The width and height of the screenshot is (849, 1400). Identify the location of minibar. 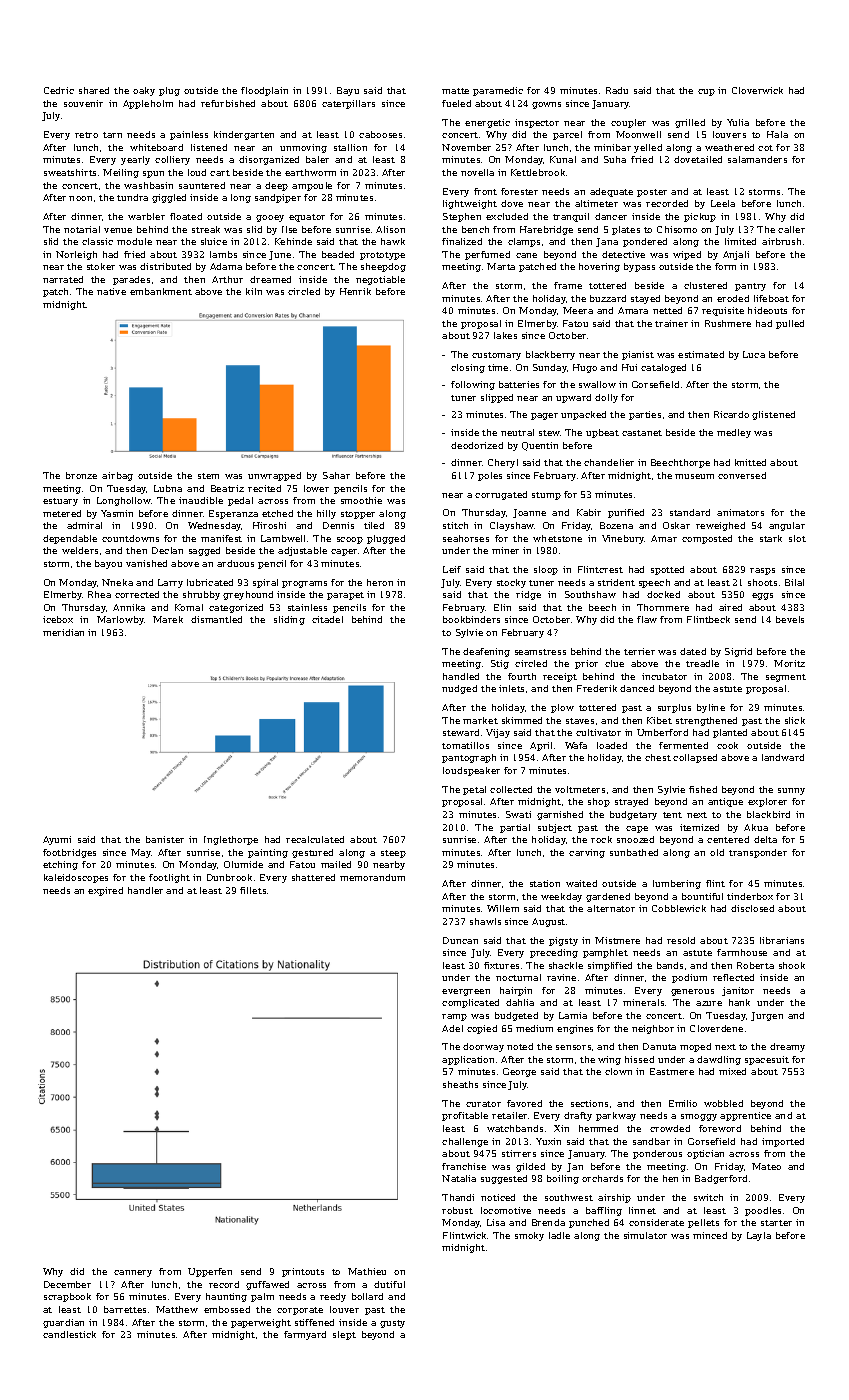
(612, 147).
